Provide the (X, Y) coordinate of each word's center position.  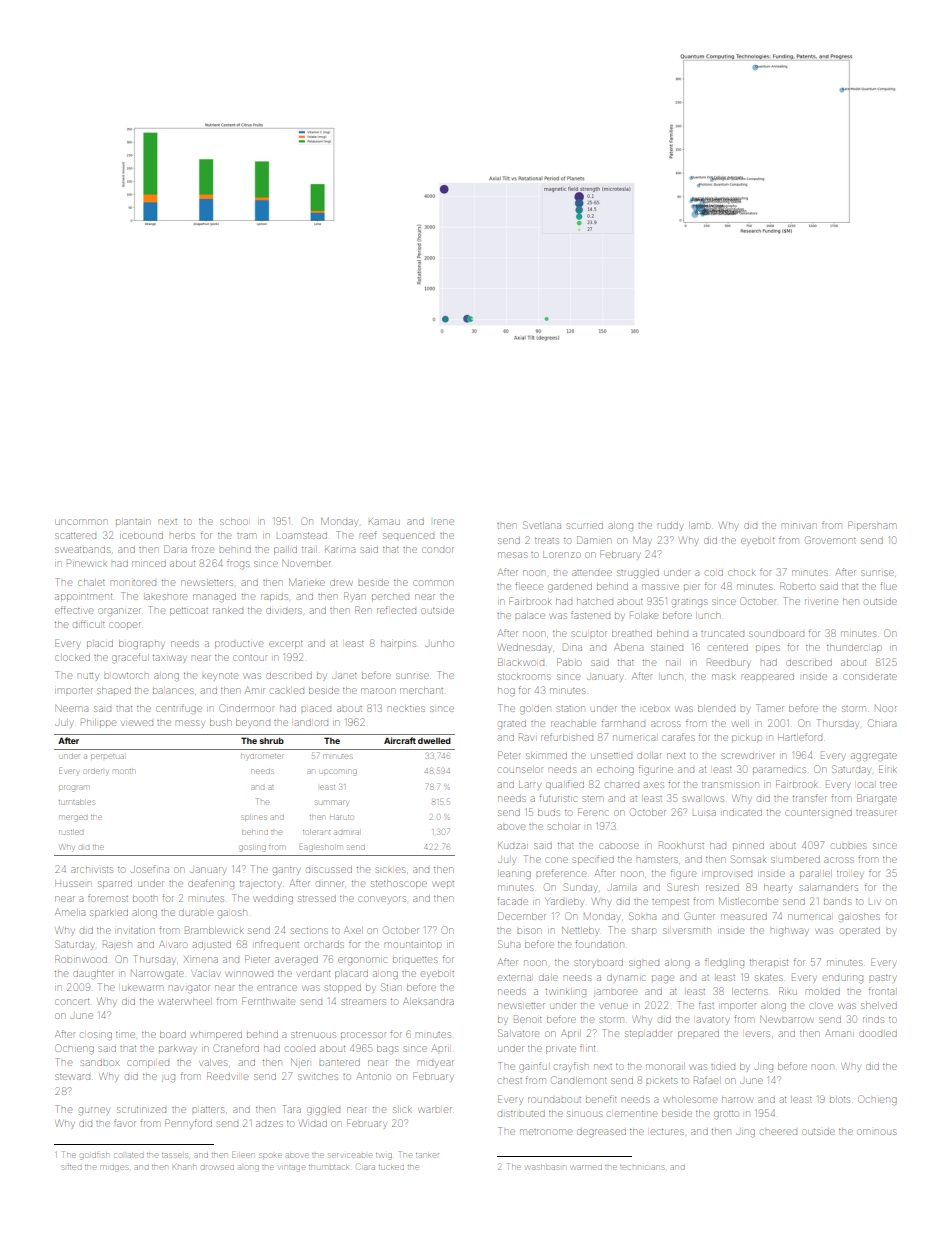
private (561, 1050)
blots (840, 1100)
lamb (699, 525)
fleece (529, 586)
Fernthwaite (268, 1001)
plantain (133, 522)
